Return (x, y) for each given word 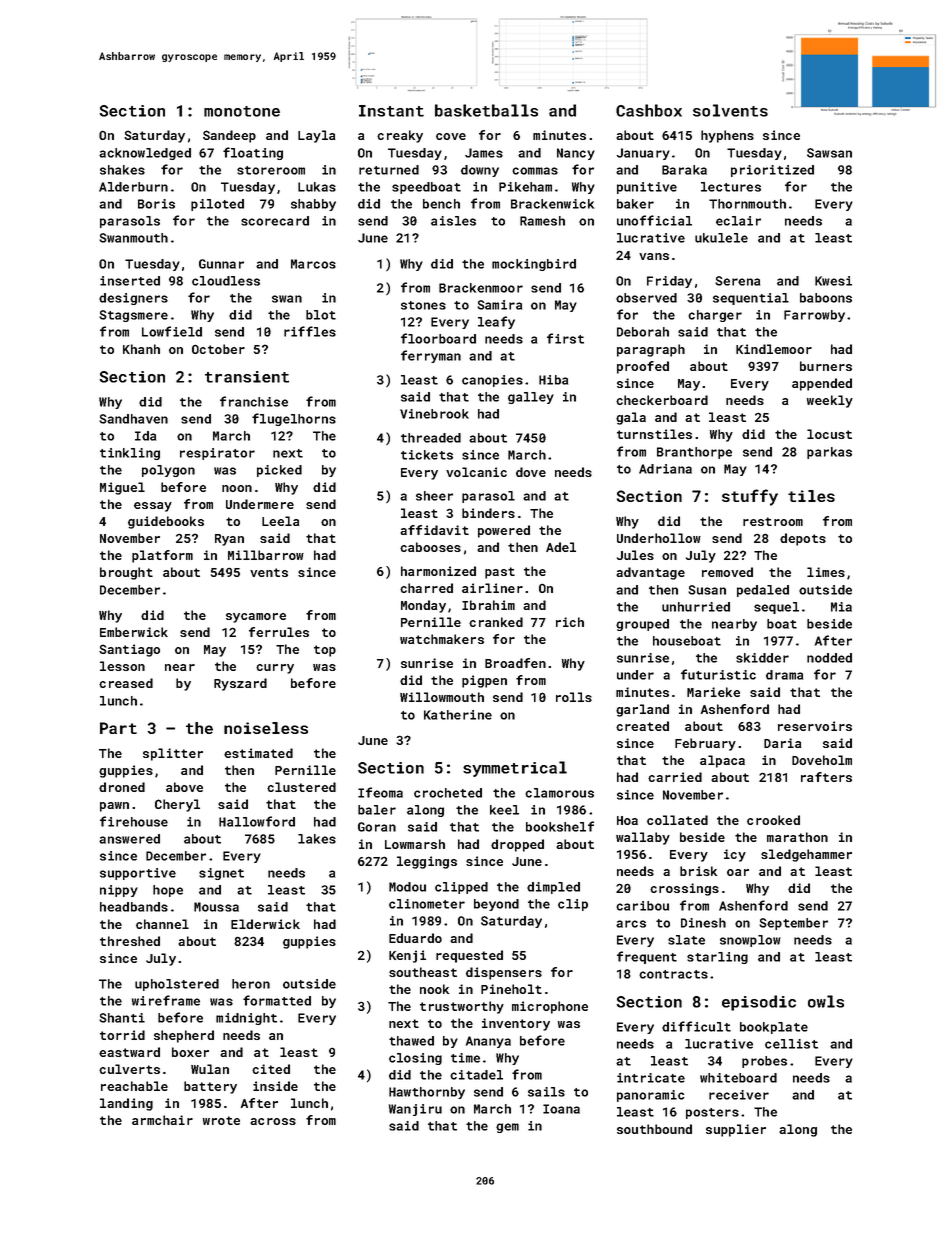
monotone (242, 111)
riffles (310, 331)
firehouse (134, 821)
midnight (246, 1019)
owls (826, 1001)
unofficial (654, 220)
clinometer (427, 904)
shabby (313, 205)
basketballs (486, 110)
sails (546, 1092)
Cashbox (649, 110)
